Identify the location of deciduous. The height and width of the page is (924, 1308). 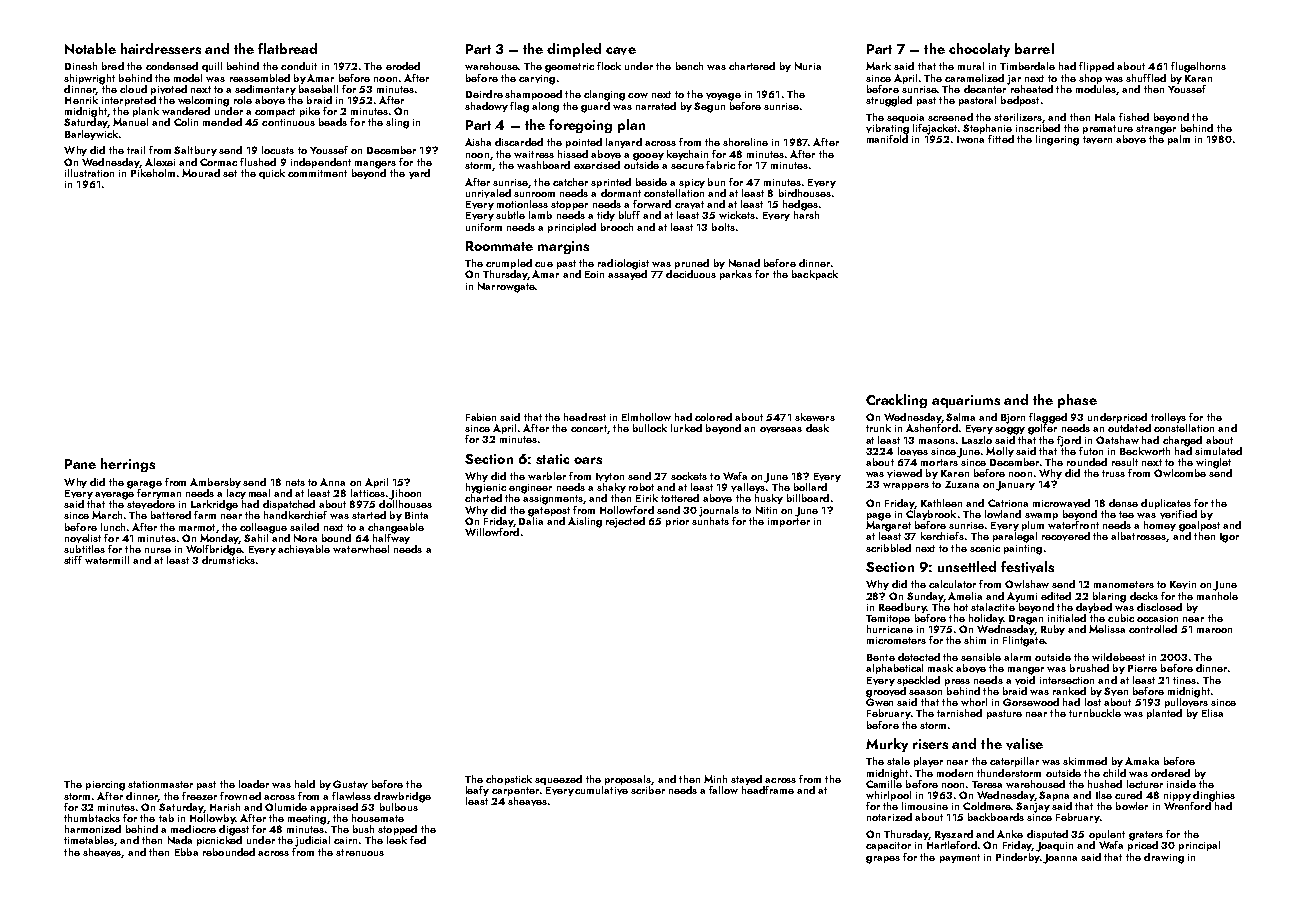
(691, 274).
